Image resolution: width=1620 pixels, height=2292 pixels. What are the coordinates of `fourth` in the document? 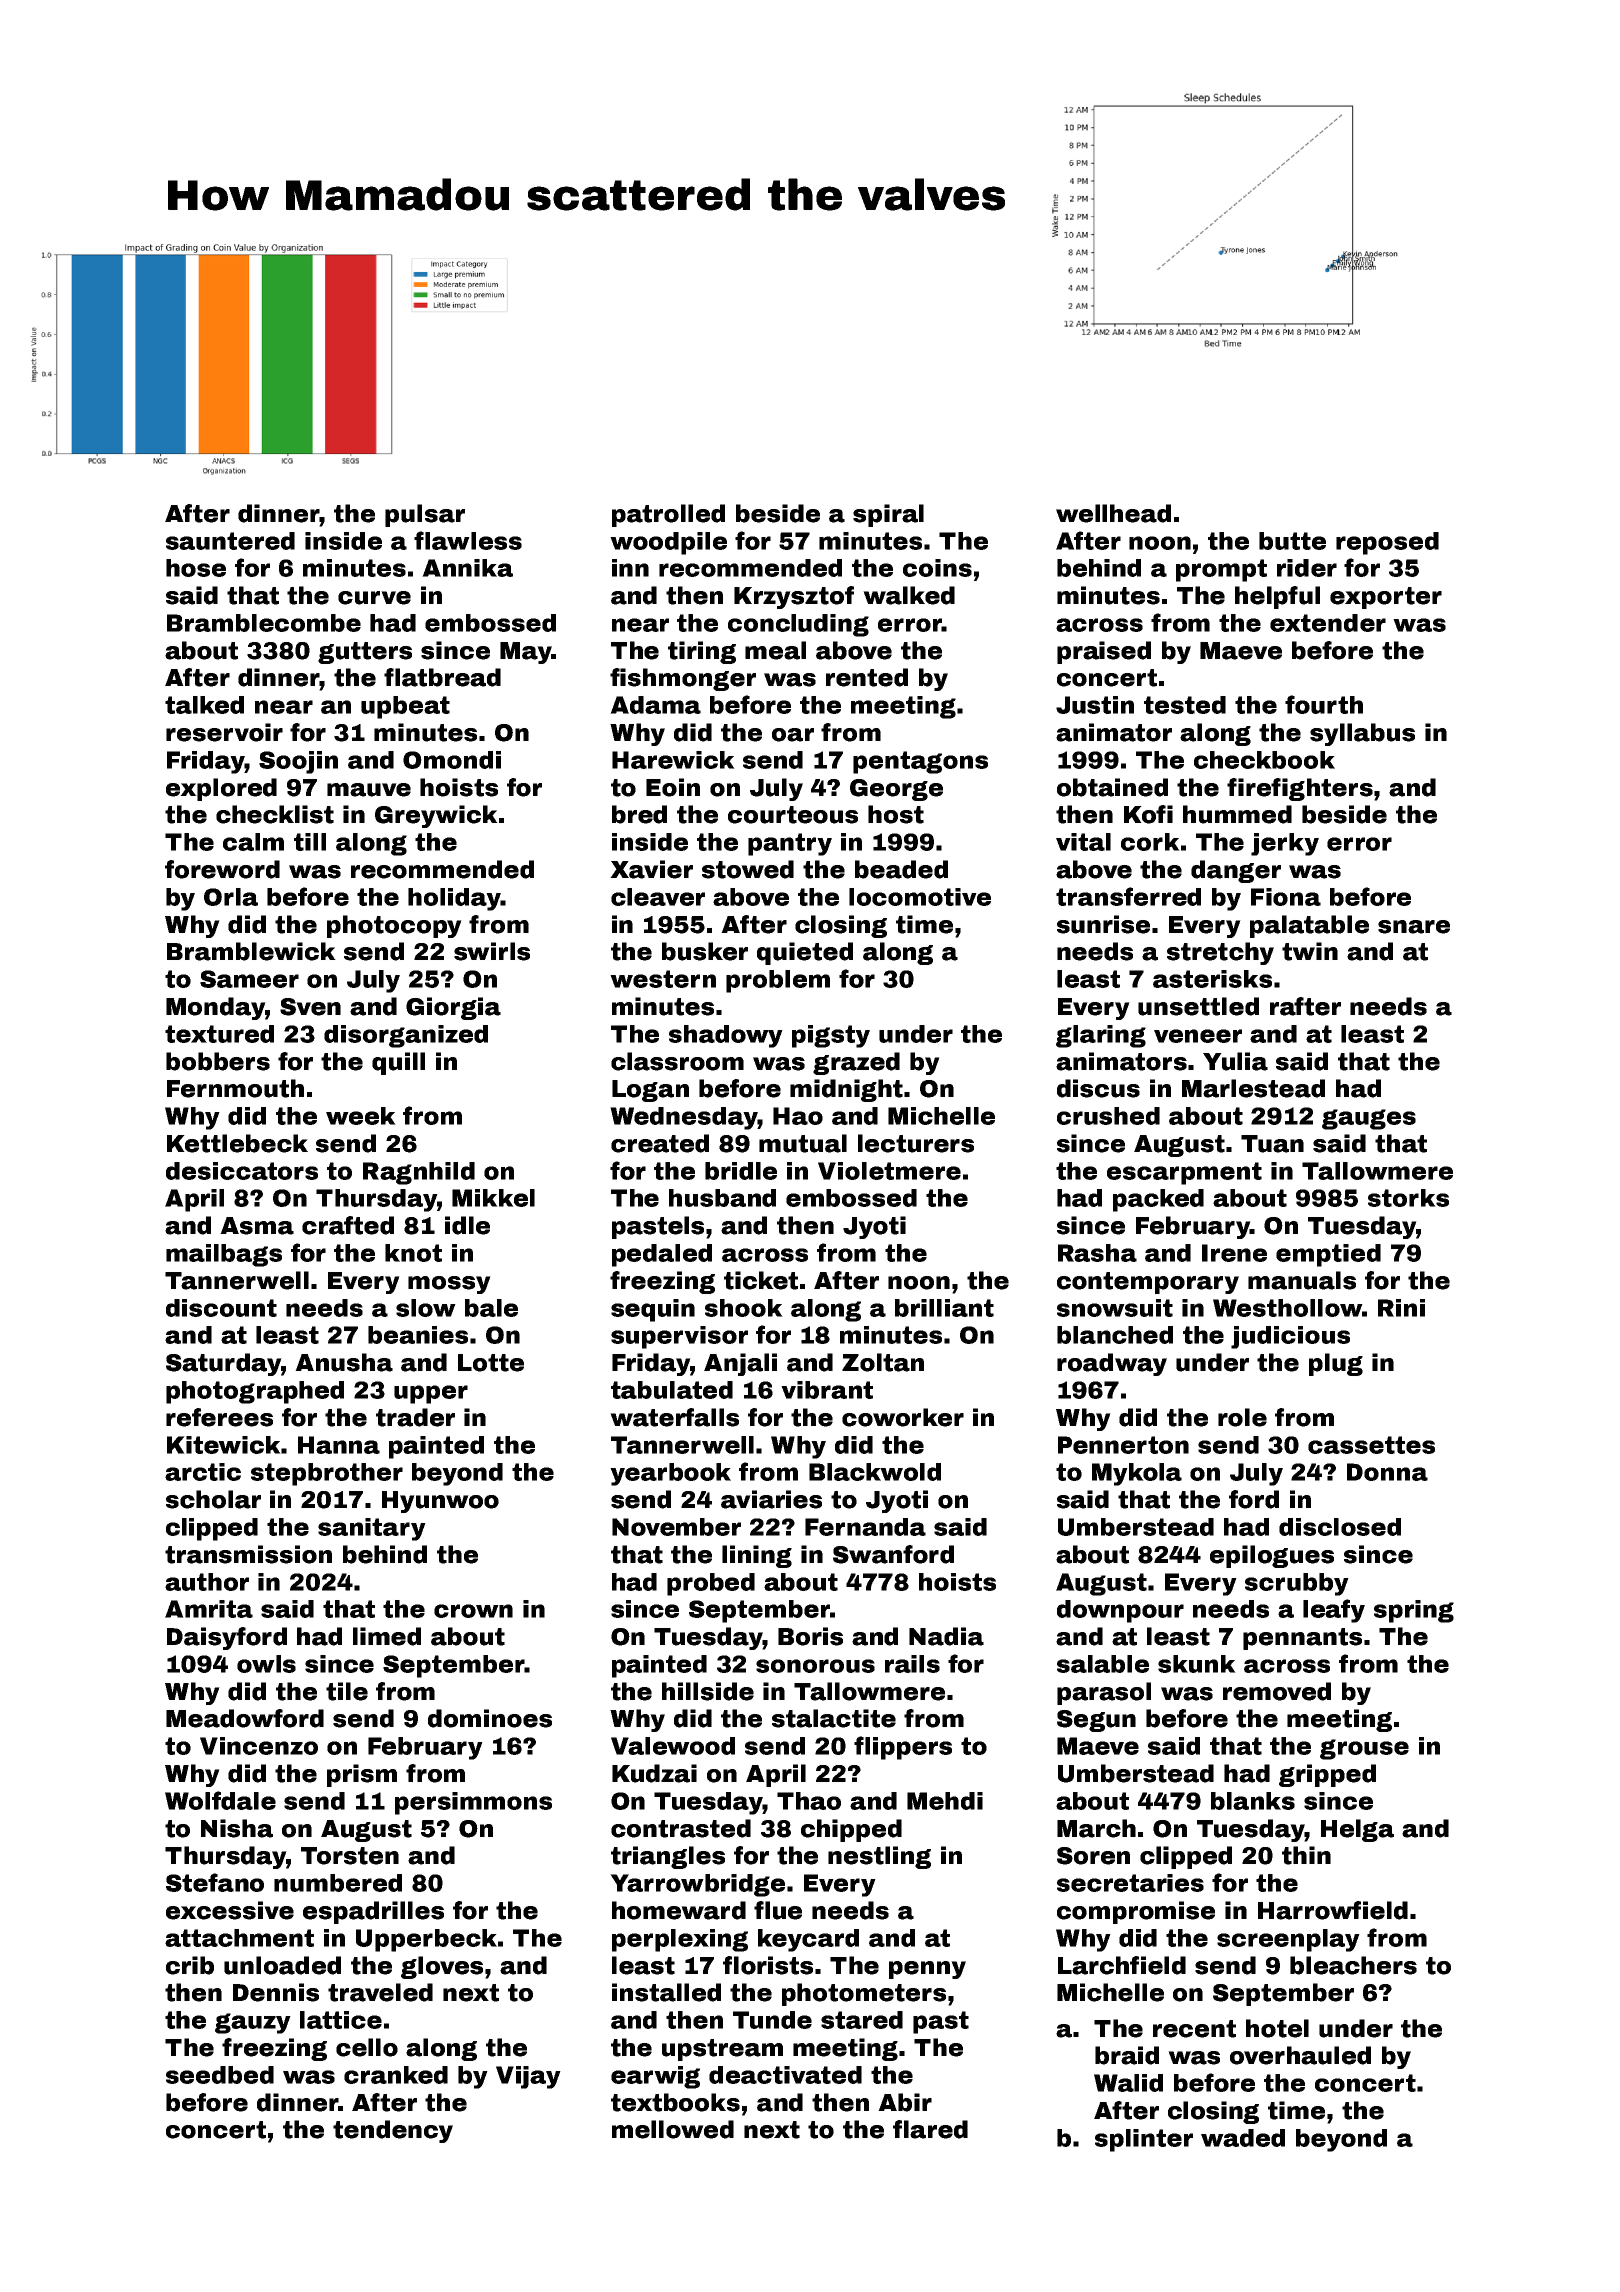 It's located at (1324, 704).
